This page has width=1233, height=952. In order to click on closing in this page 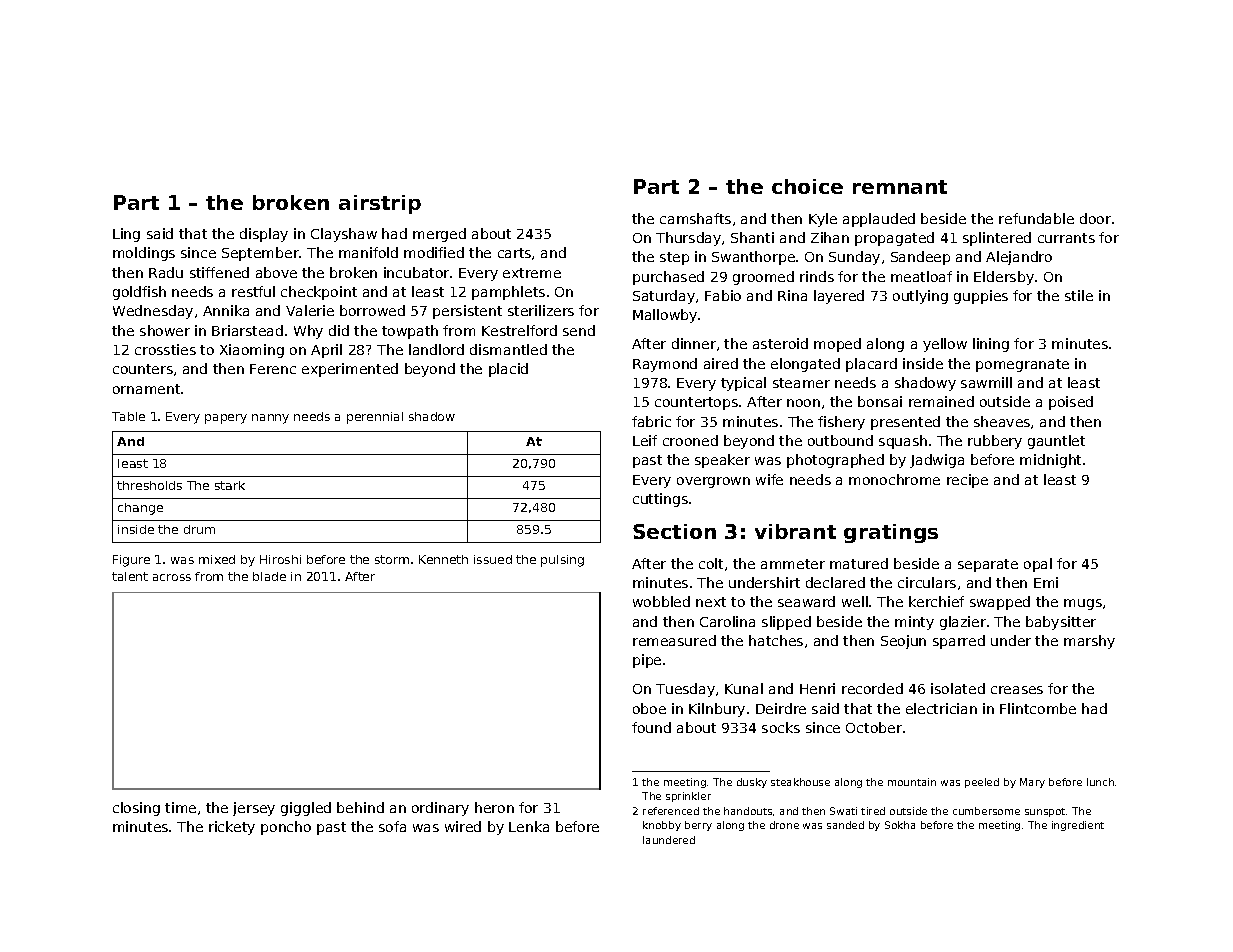, I will do `click(136, 809)`.
